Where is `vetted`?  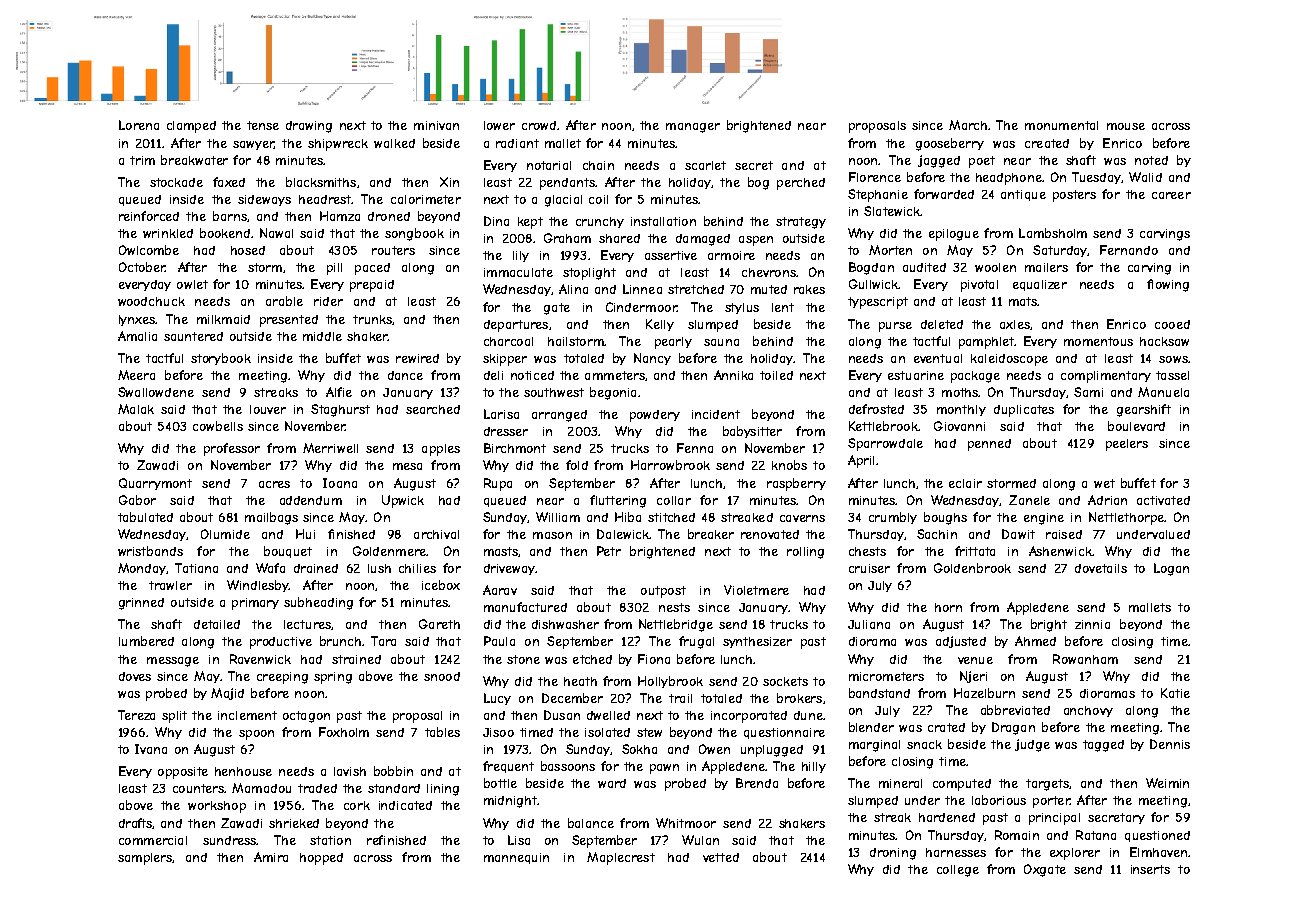
vetted is located at coordinates (721, 857).
